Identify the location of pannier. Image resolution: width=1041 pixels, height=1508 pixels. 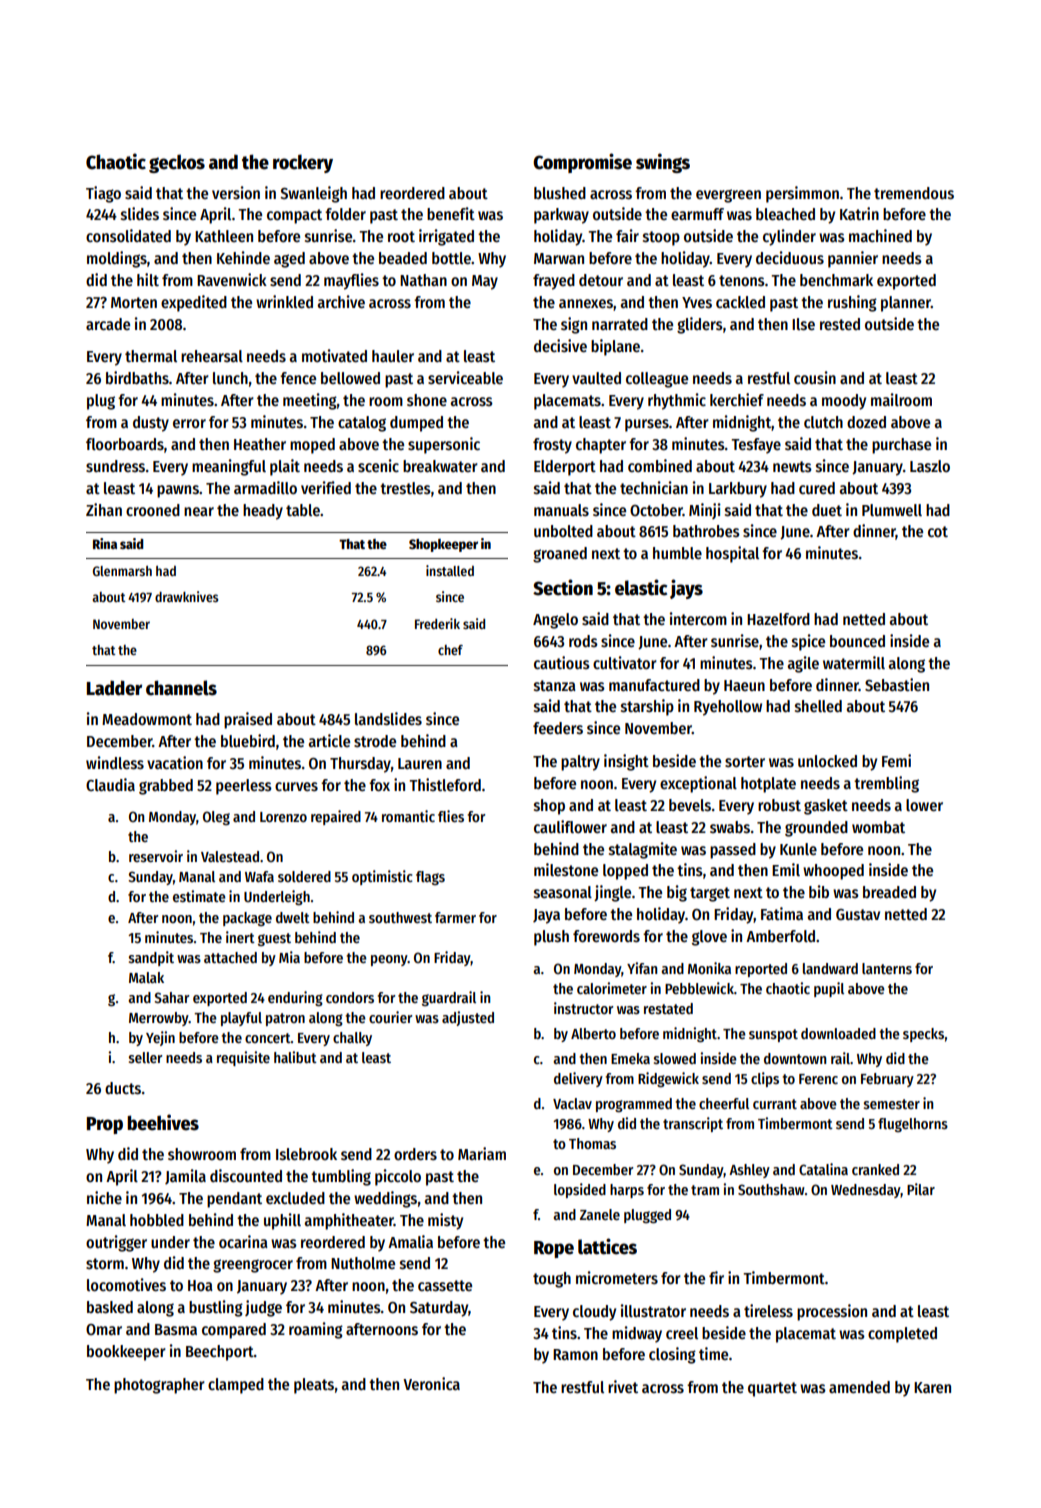
(853, 259).
